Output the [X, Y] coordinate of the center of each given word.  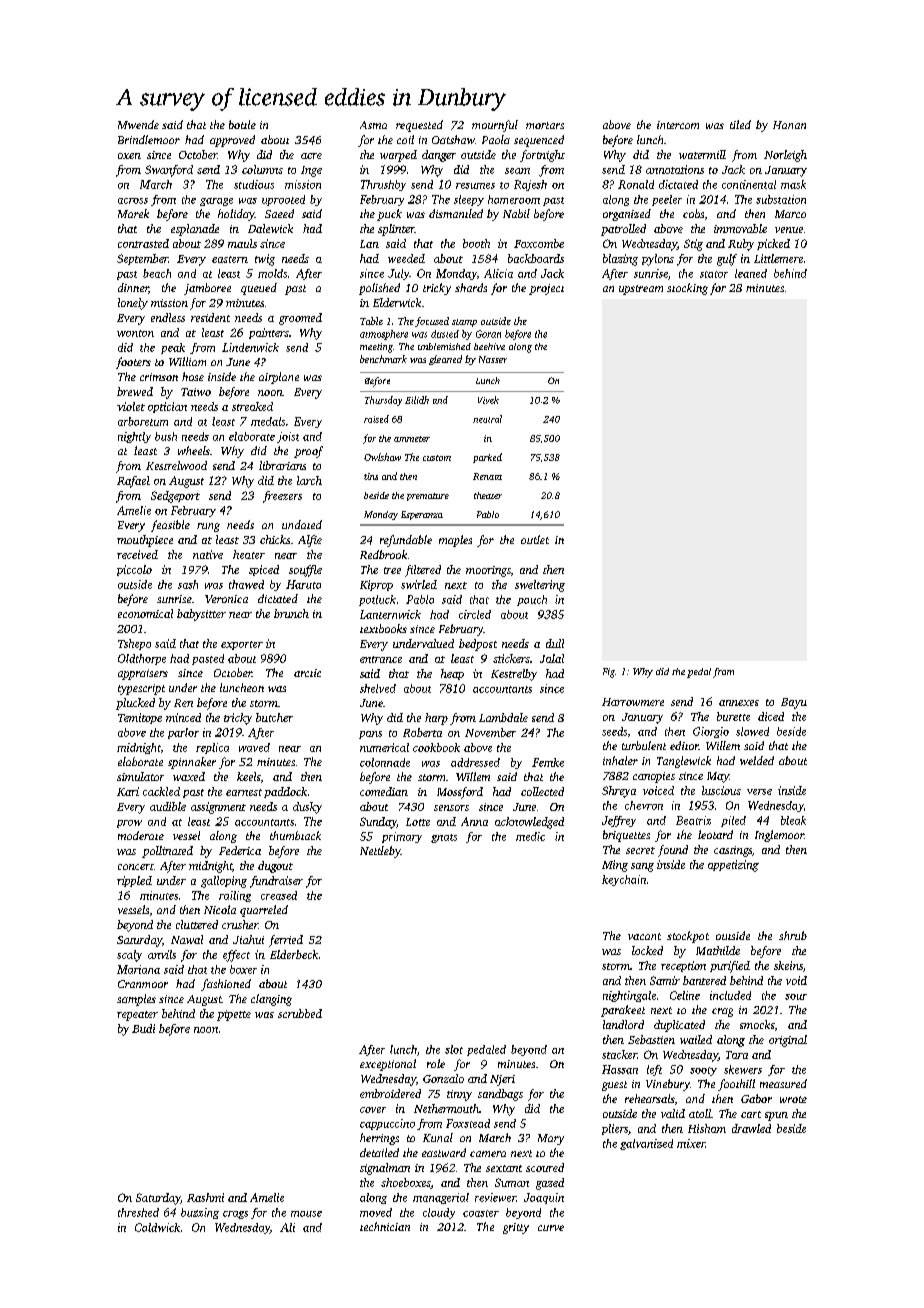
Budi [143, 1028]
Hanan [789, 125]
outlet [535, 539]
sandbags [500, 1095]
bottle [242, 124]
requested [419, 126]
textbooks [383, 628]
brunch [291, 613]
